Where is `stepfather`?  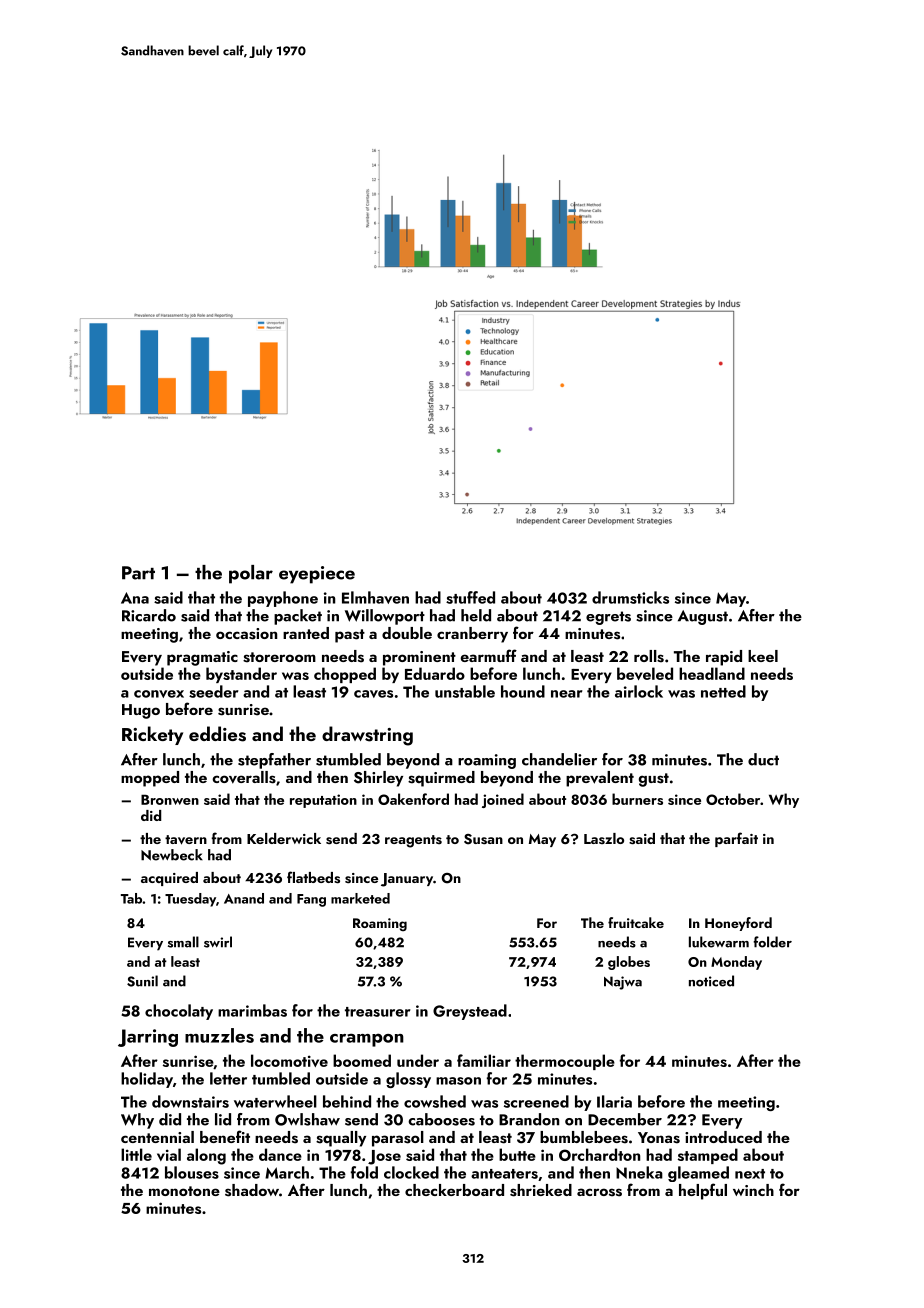
stepfather is located at coordinates (274, 761).
